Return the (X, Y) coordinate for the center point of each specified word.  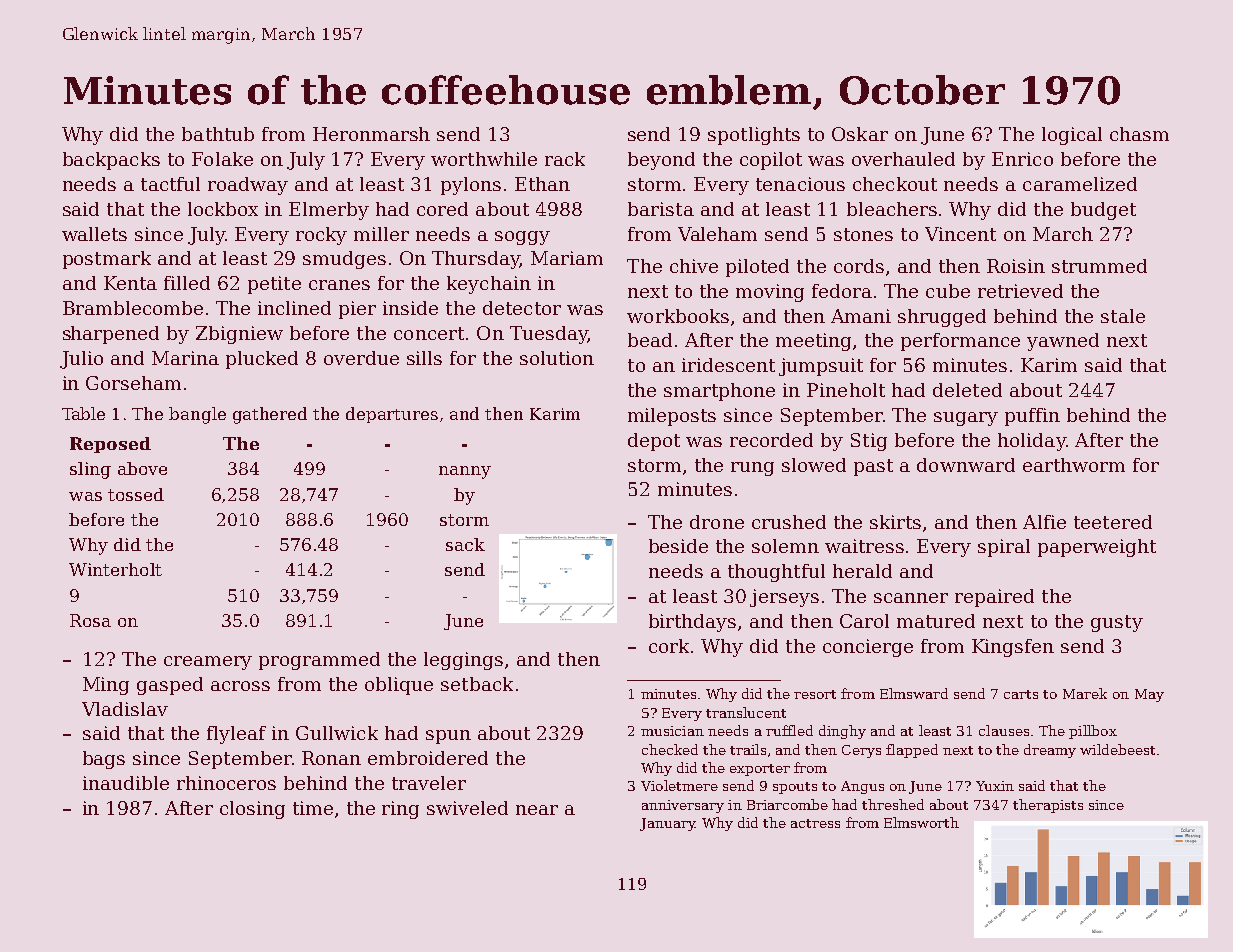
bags (104, 760)
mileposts (672, 417)
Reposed (110, 445)
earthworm (1074, 465)
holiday (1032, 442)
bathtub (218, 134)
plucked (262, 360)
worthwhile (484, 159)
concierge (868, 648)
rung (752, 469)
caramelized (1080, 184)
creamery (208, 663)
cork (669, 646)
